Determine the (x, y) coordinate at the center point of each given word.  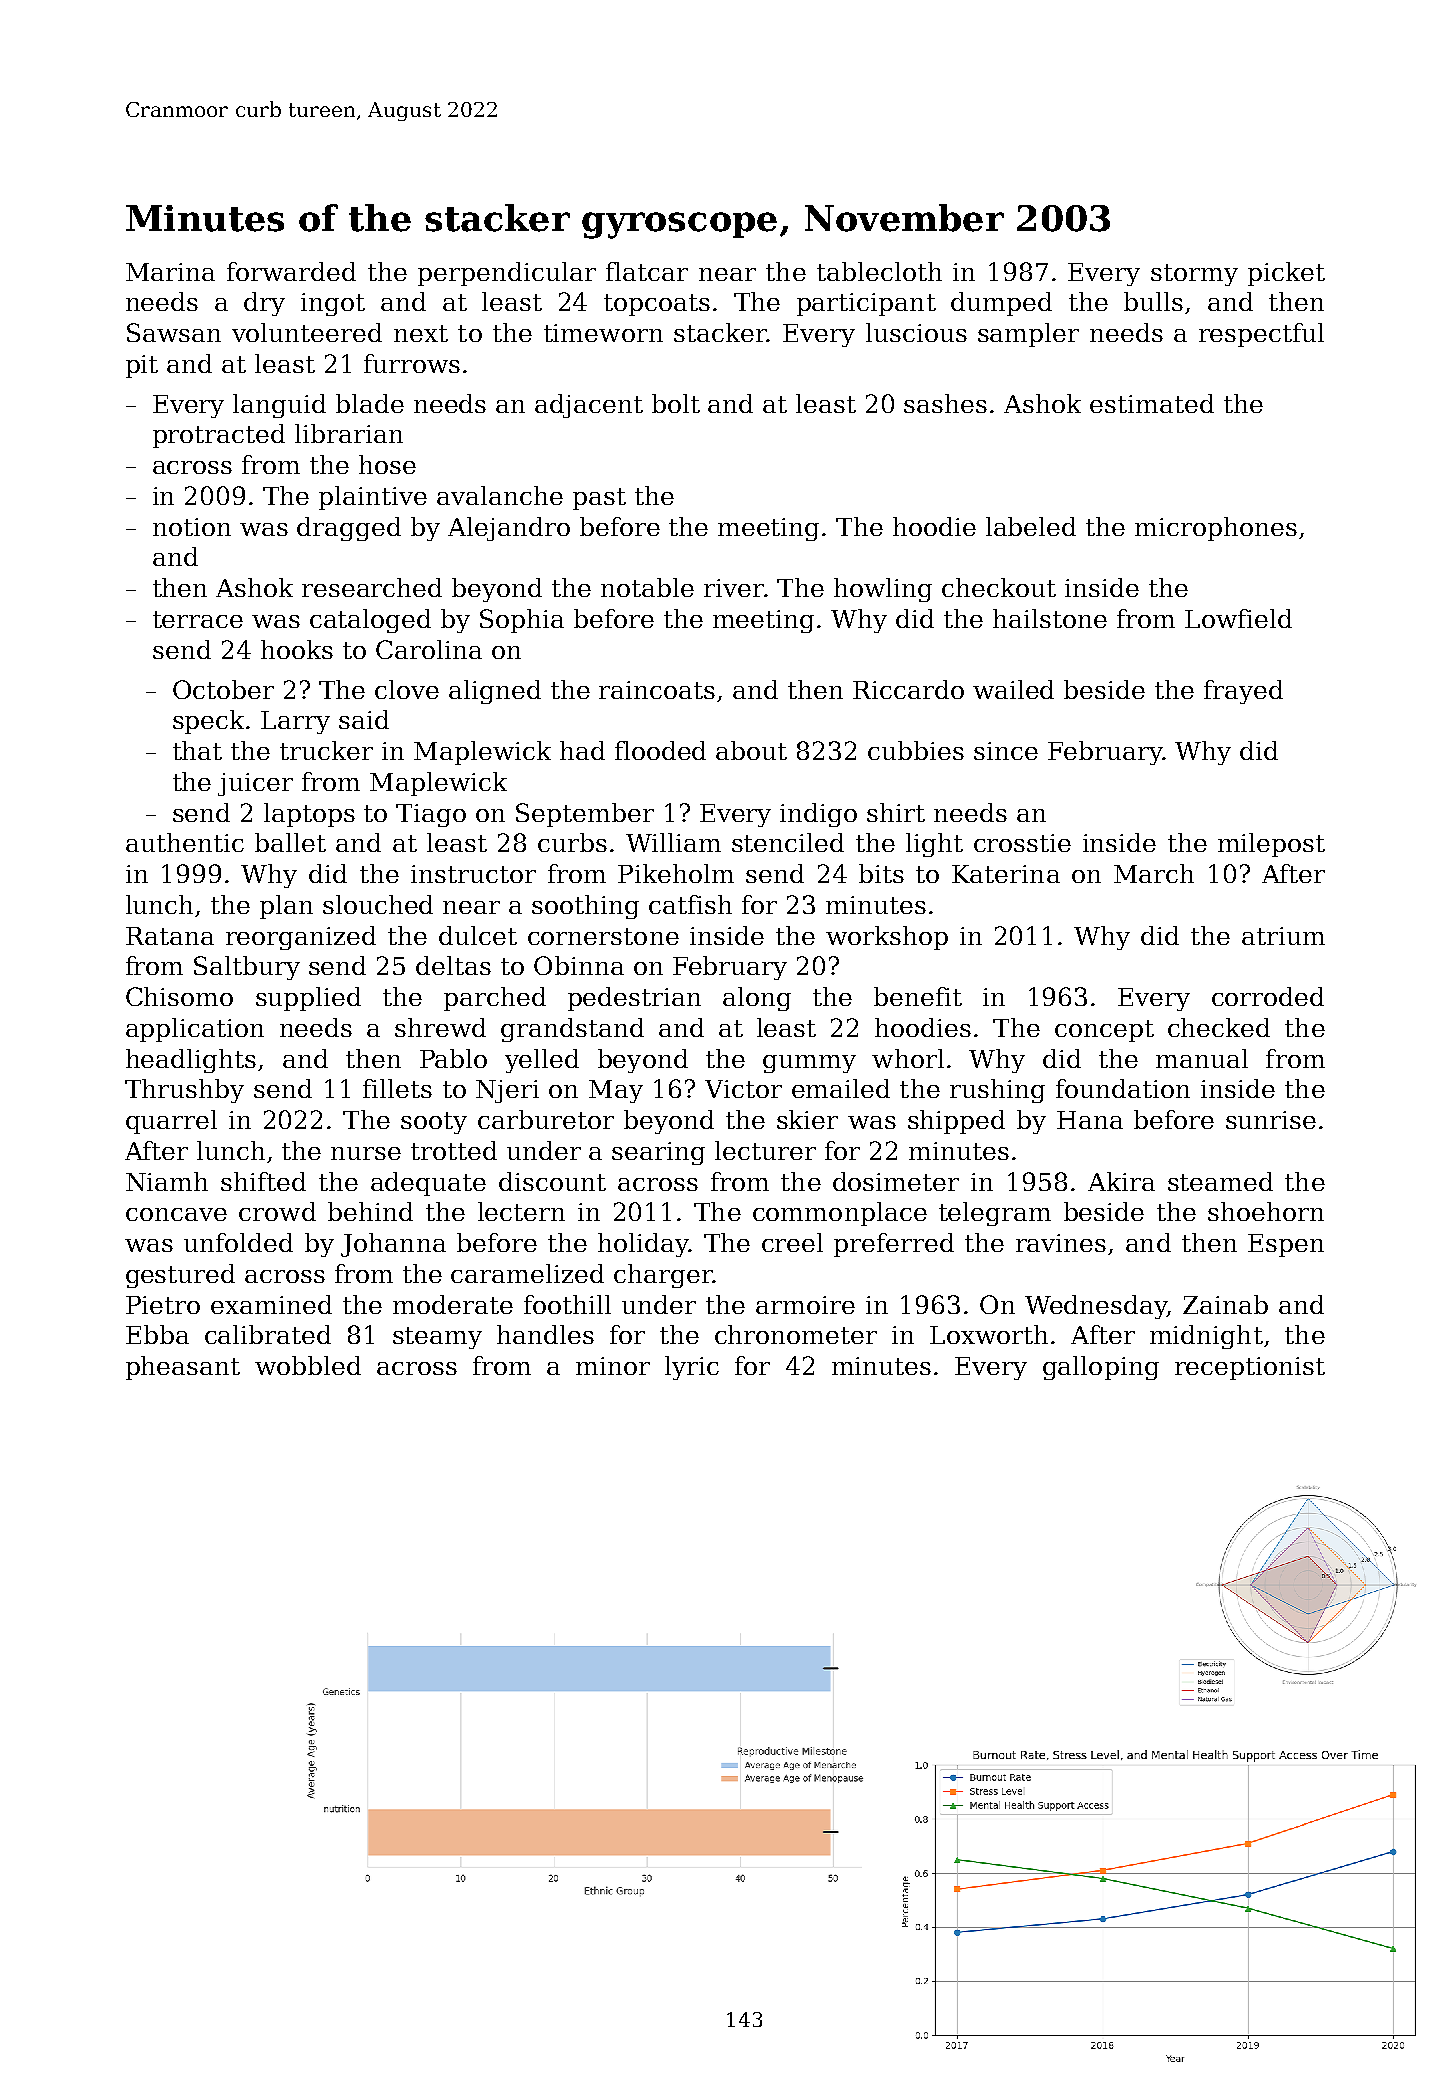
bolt (676, 403)
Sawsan (174, 332)
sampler (1028, 335)
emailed (841, 1088)
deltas (453, 965)
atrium (1283, 936)
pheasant (183, 1368)
